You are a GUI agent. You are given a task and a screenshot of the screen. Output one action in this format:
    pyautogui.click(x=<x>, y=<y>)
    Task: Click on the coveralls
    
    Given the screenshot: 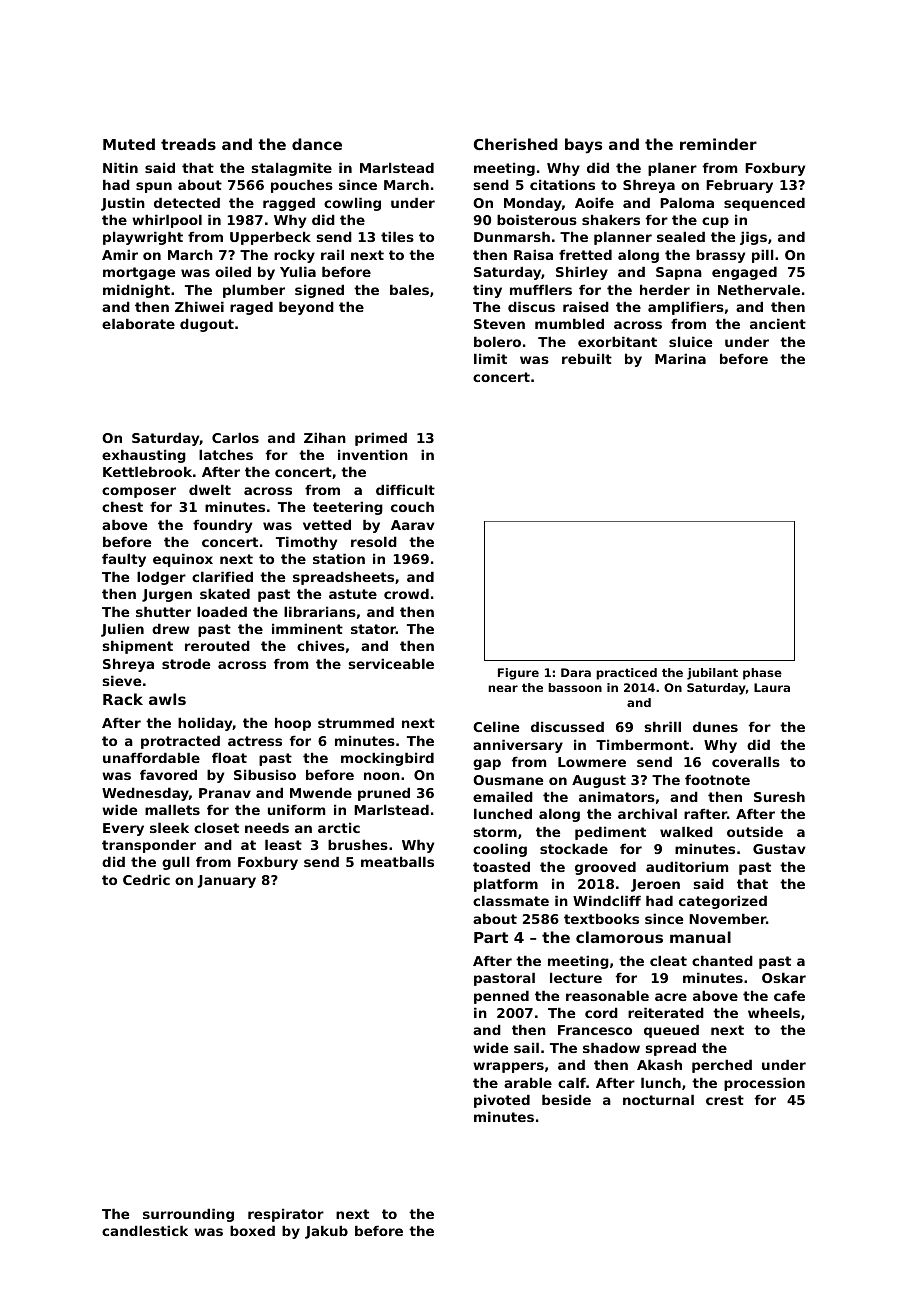 What is the action you would take?
    pyautogui.click(x=746, y=761)
